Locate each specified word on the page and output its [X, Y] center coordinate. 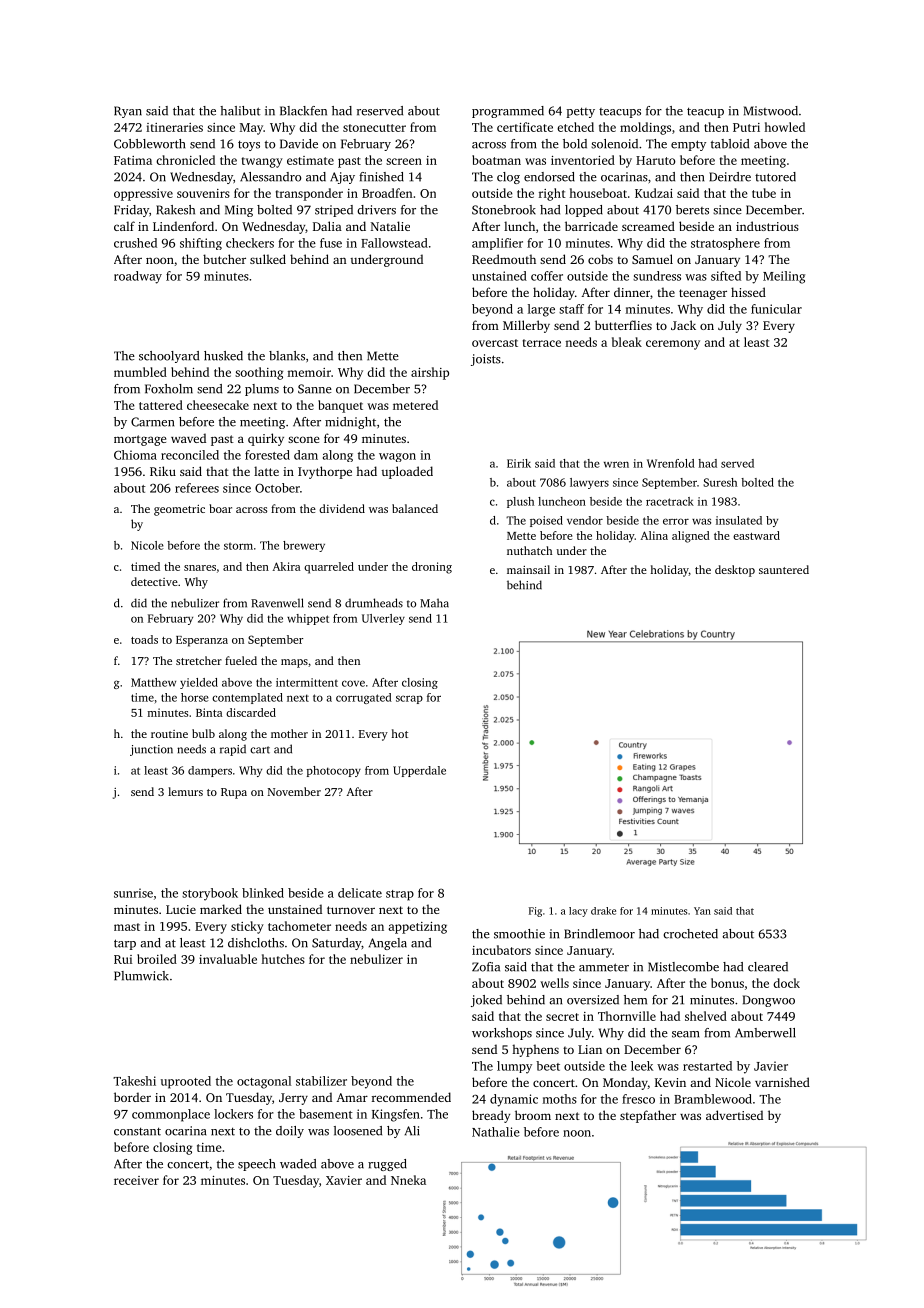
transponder [309, 194]
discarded [251, 712]
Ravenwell [277, 603]
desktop [735, 571]
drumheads [374, 603]
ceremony [673, 345]
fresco [638, 1099]
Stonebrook [504, 210]
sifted [726, 276]
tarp [125, 944]
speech [256, 1165]
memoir [309, 372]
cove [353, 683]
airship [430, 373]
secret [562, 1017]
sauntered [784, 569]
